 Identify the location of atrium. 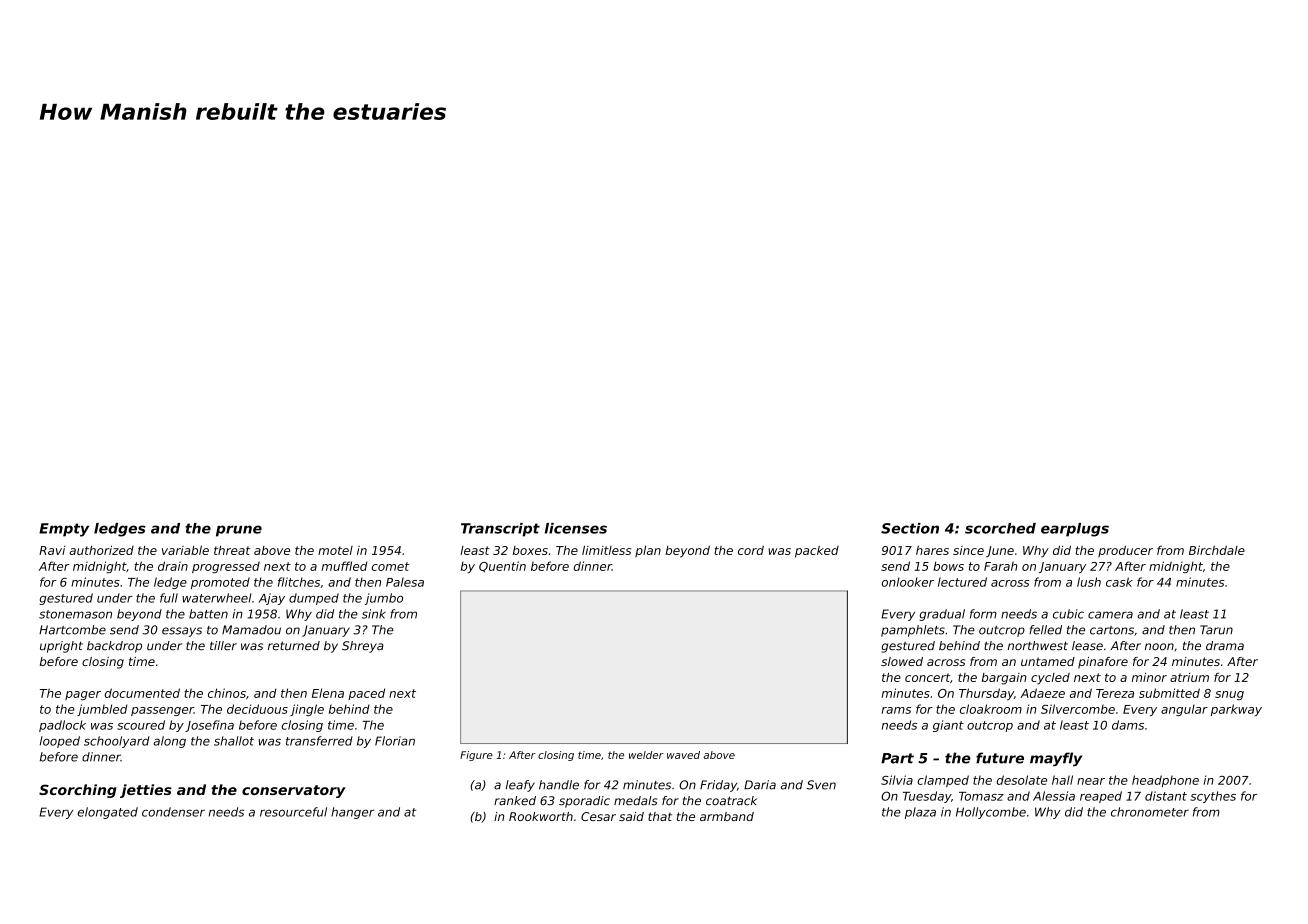
(1189, 677).
